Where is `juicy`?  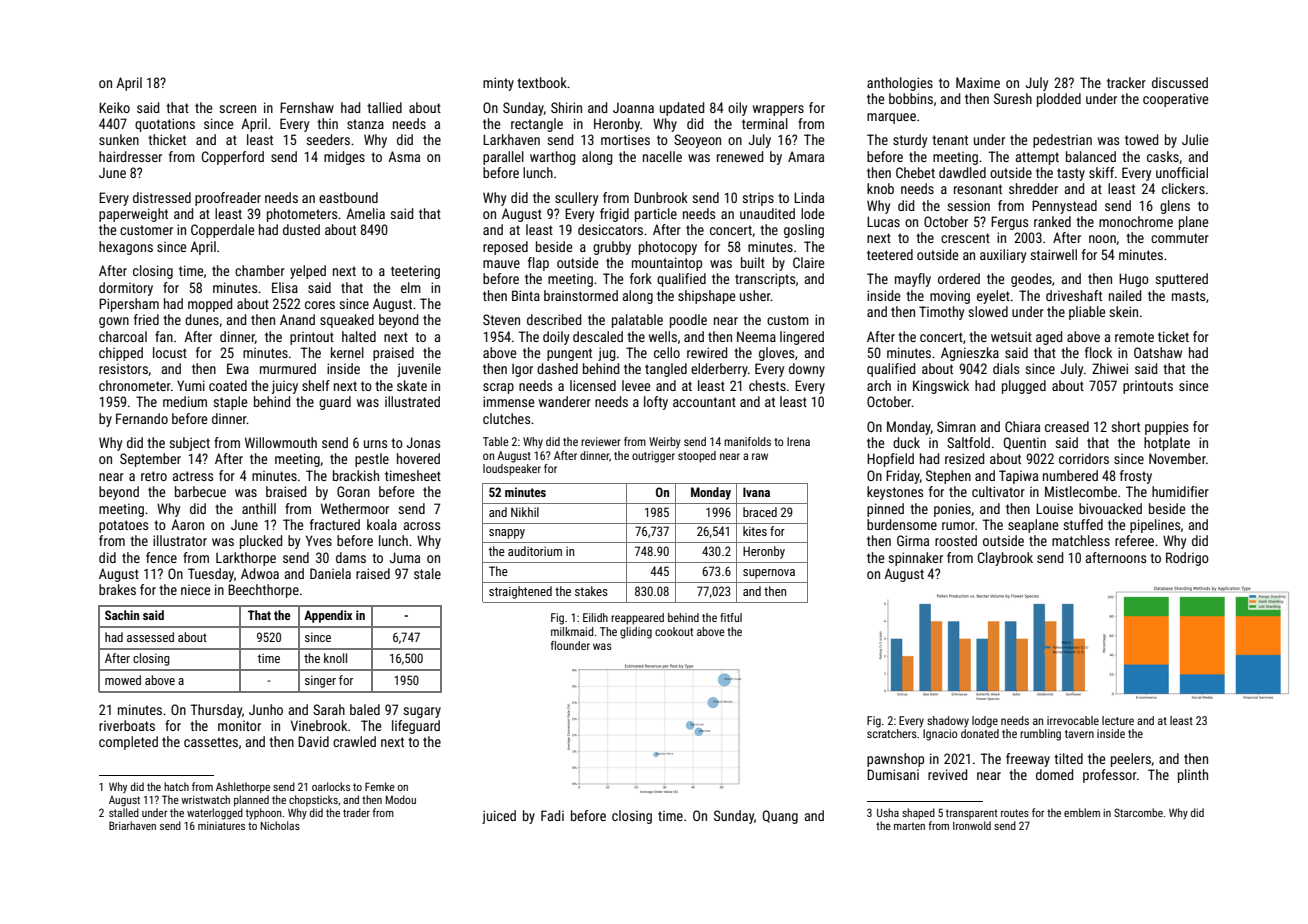 juicy is located at coordinates (285, 387).
